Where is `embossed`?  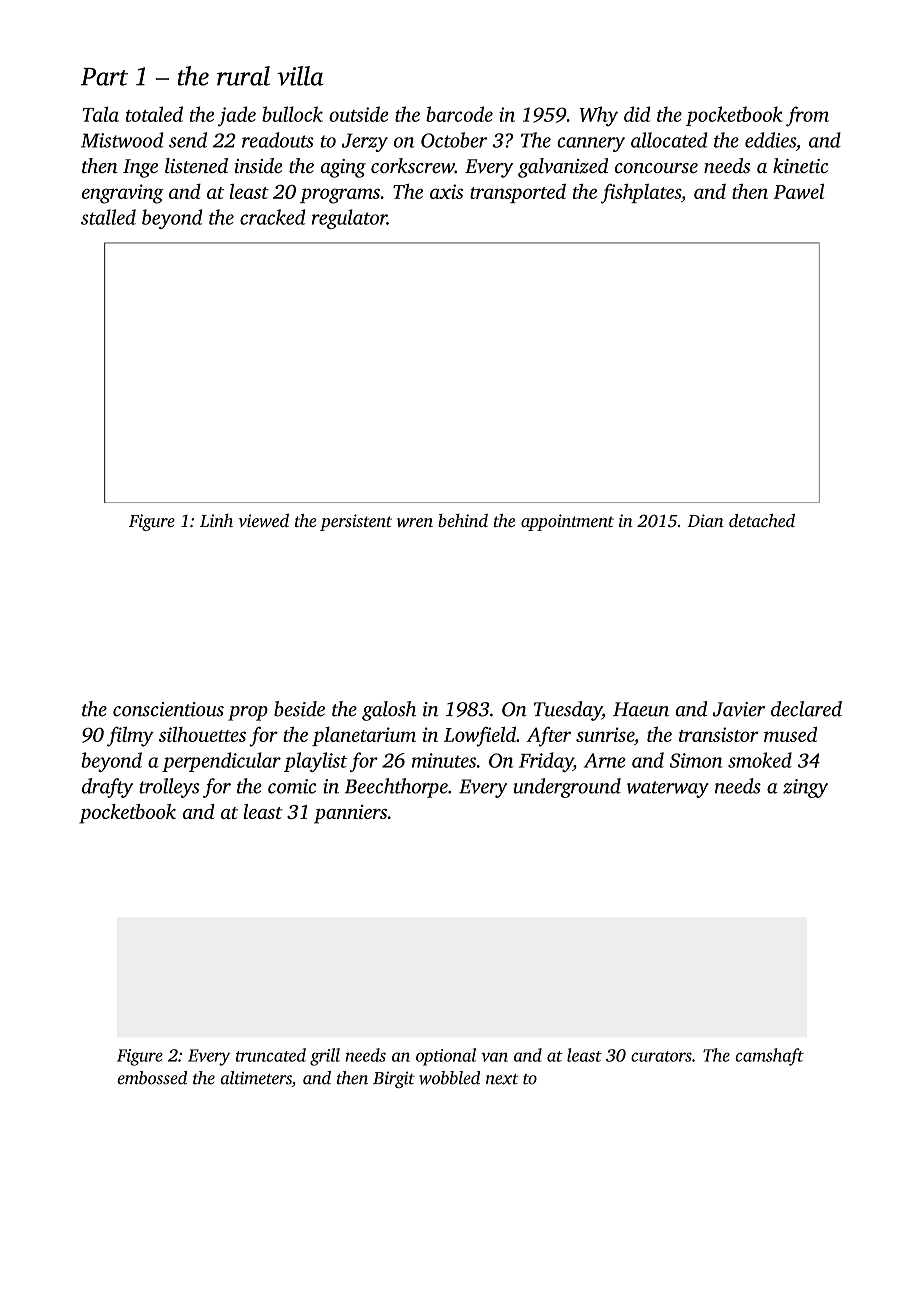 embossed is located at coordinates (152, 1078).
